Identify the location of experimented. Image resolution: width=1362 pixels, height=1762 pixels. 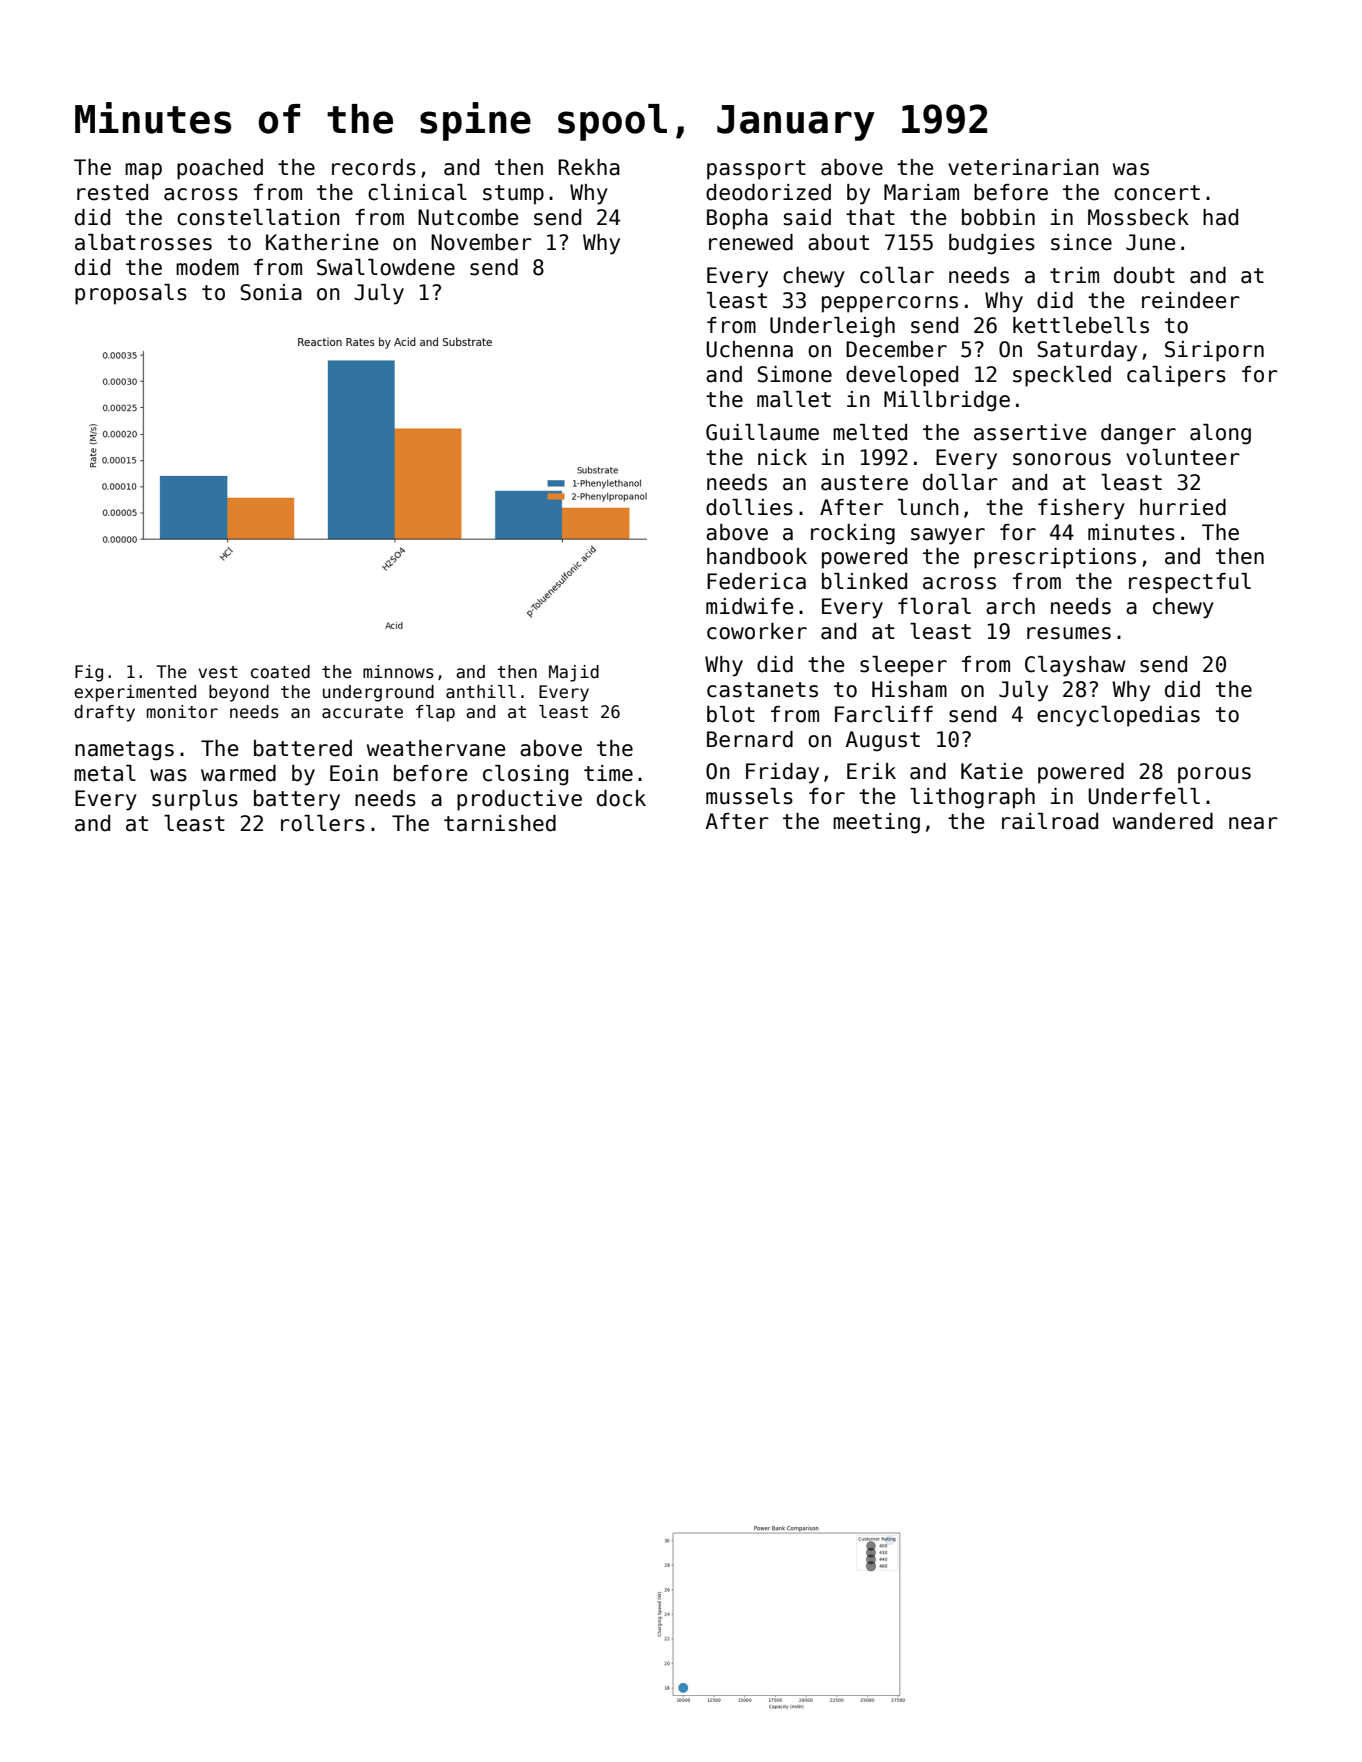
(135, 693).
